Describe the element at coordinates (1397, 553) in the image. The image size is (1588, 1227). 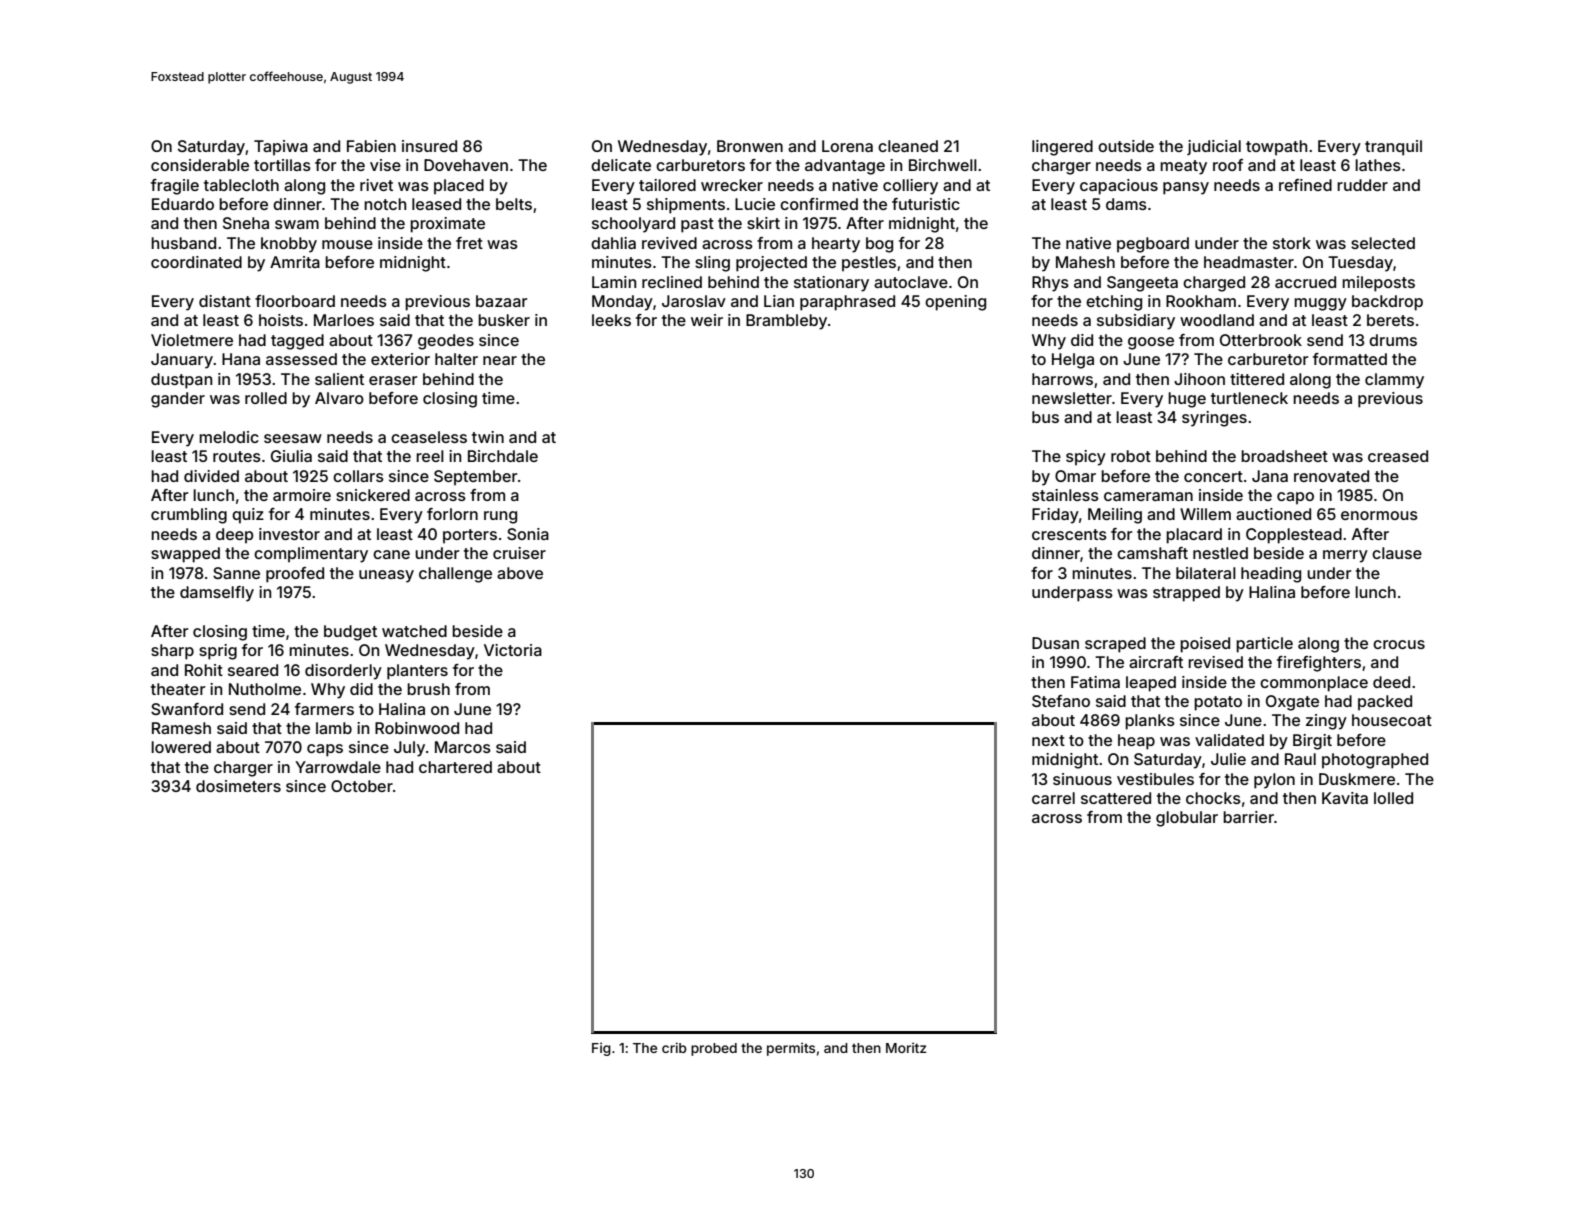
I see `clause` at that location.
